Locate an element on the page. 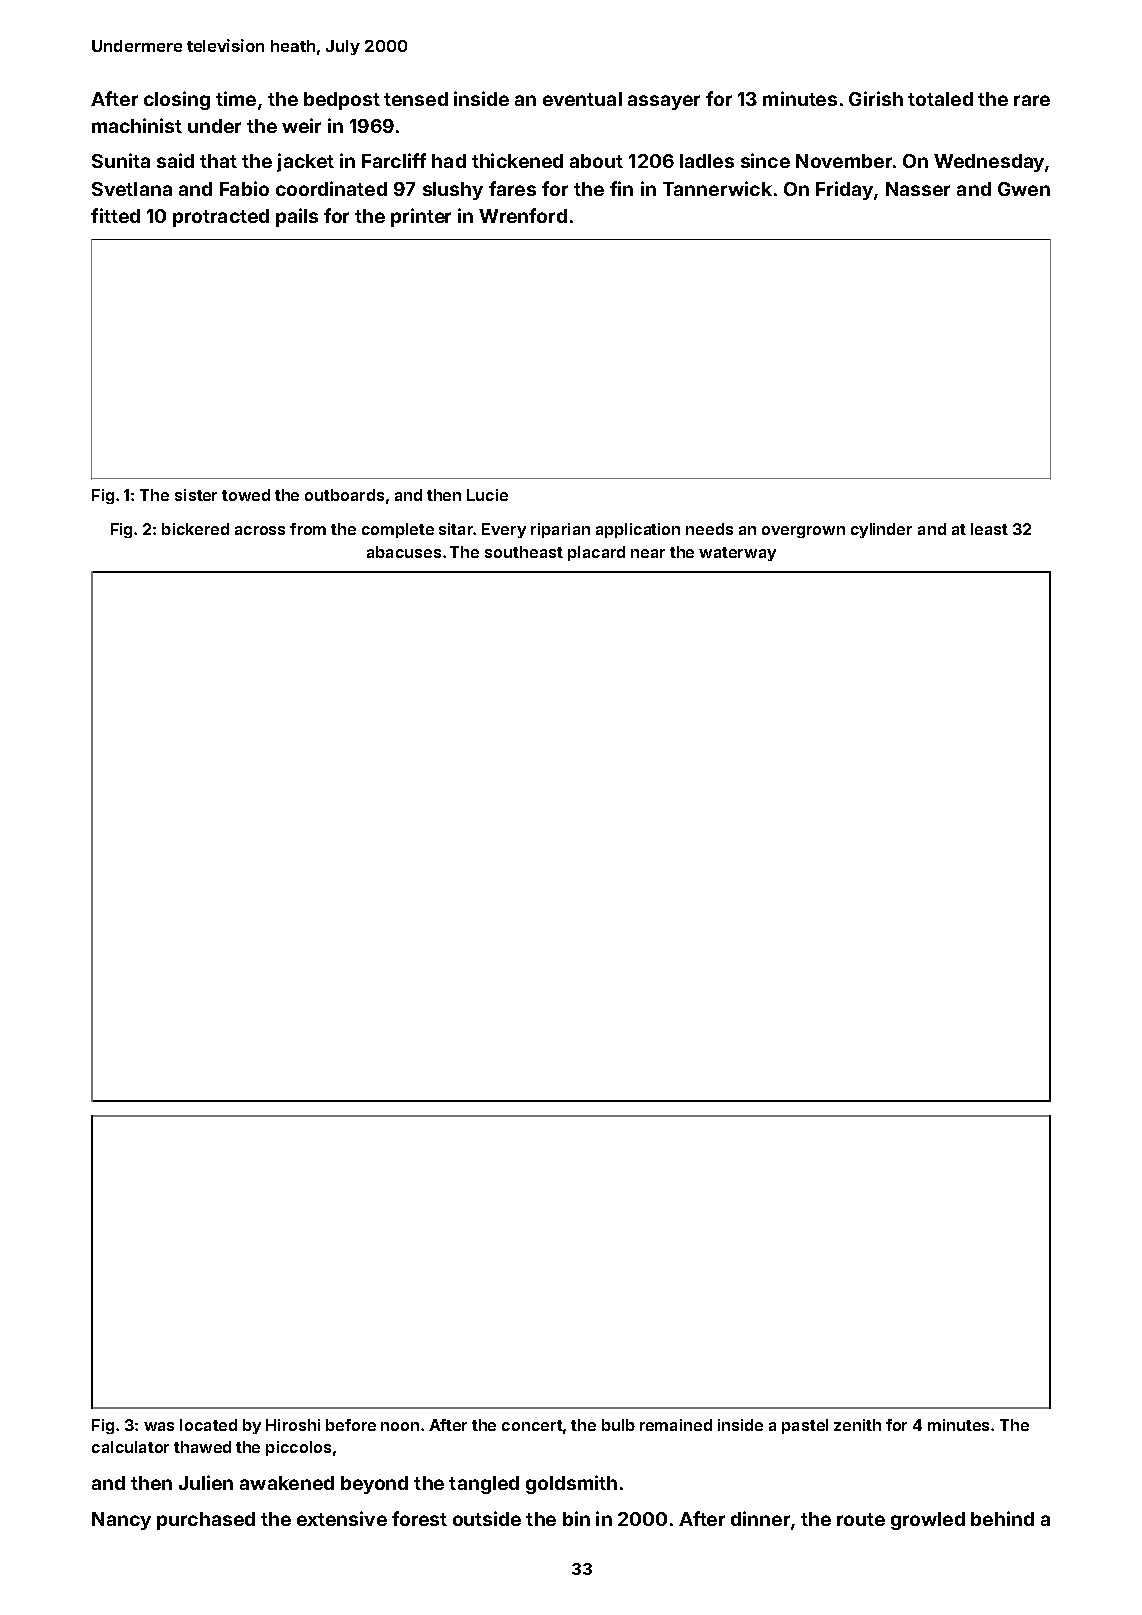 This document has height=1615, width=1142. bulb is located at coordinates (618, 1425).
